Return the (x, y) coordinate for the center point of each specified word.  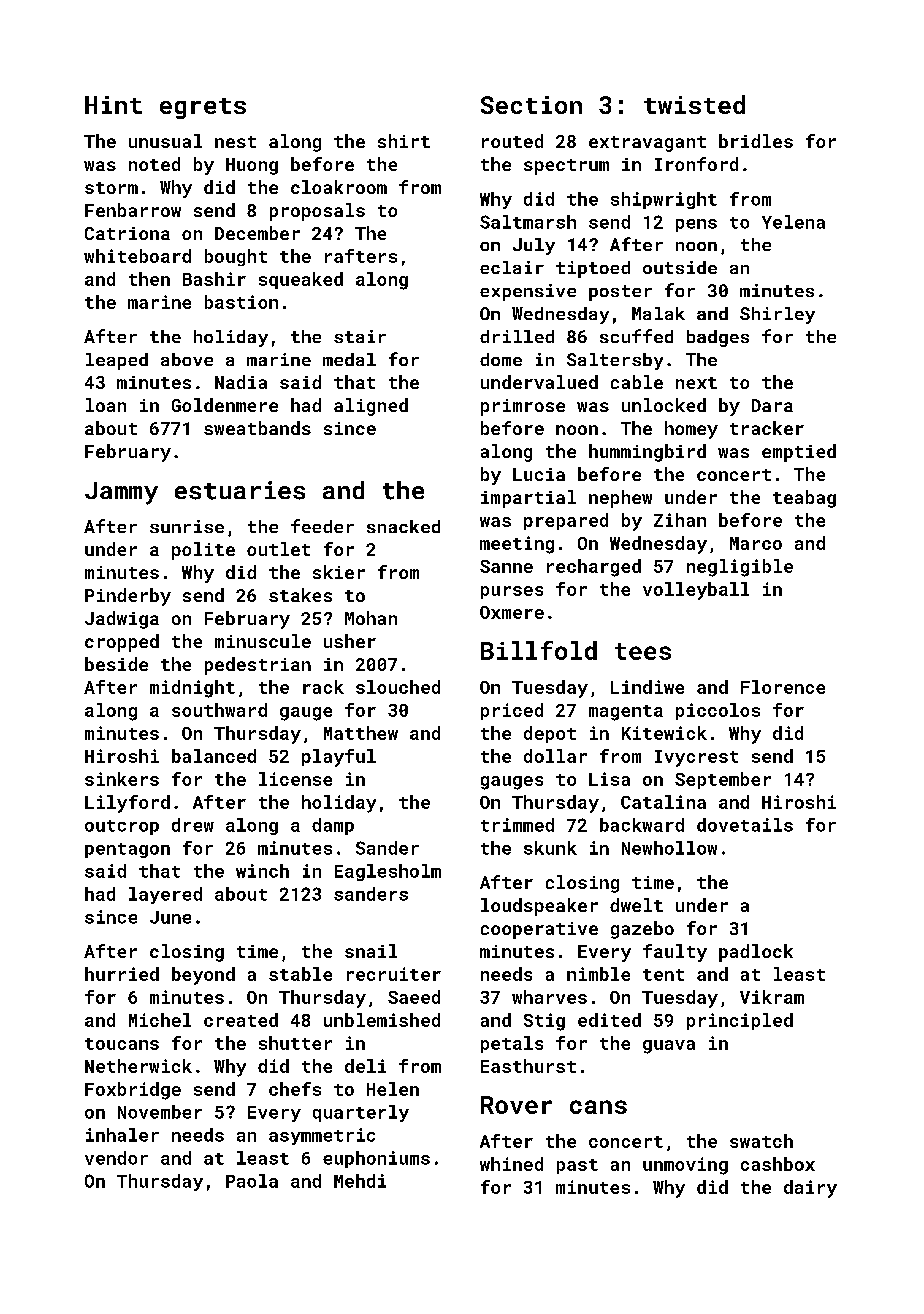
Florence (783, 687)
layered (165, 895)
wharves (549, 997)
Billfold (539, 650)
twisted (694, 104)
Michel (160, 1020)
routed (512, 141)
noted (154, 164)
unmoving (685, 1166)
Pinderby (128, 597)
